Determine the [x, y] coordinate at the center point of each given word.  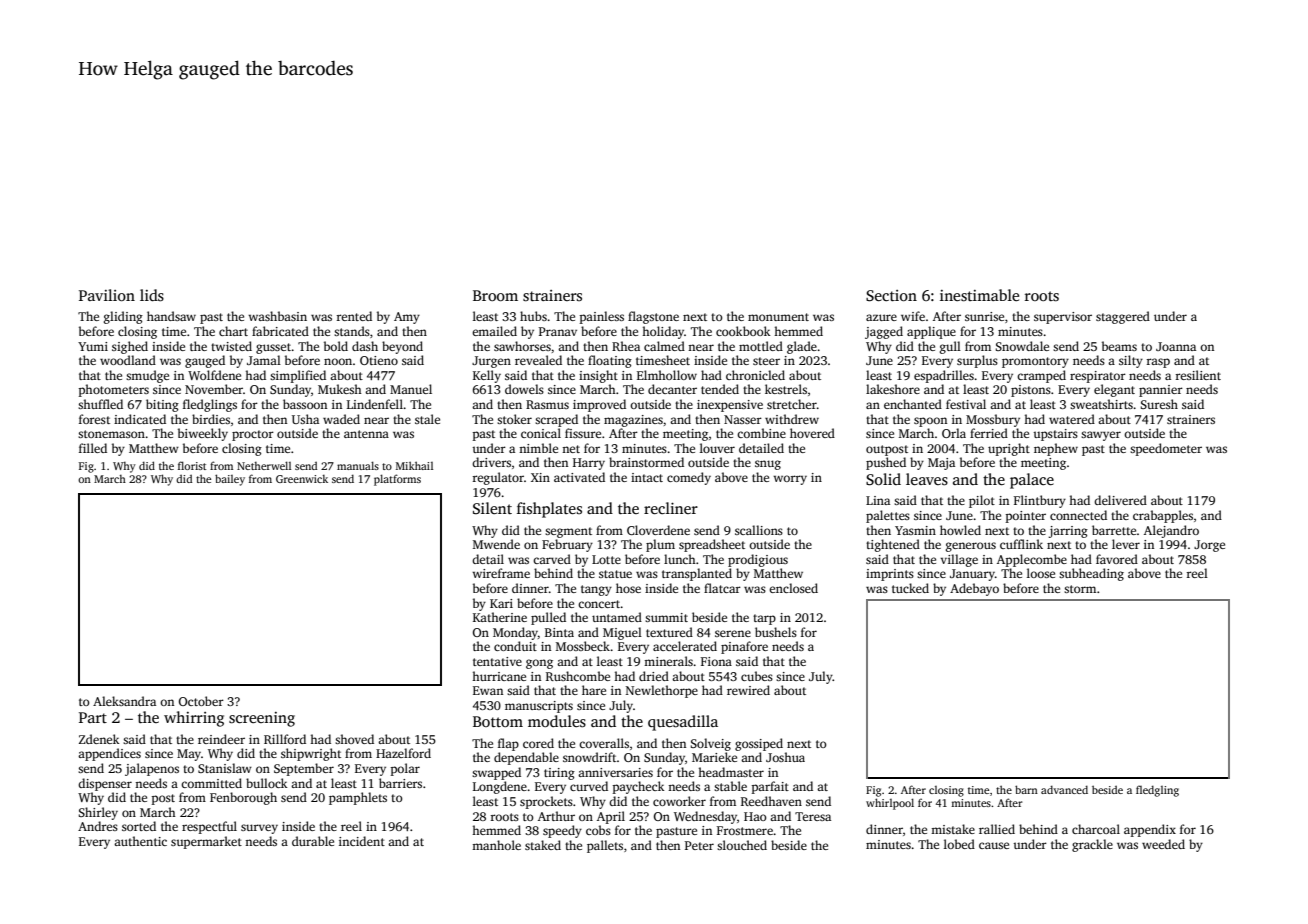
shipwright [311, 754]
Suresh [1159, 404]
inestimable [979, 295]
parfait [770, 787]
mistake [953, 829]
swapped [496, 773]
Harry [589, 464]
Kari [501, 603]
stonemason [111, 434]
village [959, 560]
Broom [495, 295]
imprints [890, 575]
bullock [267, 783]
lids [152, 295]
